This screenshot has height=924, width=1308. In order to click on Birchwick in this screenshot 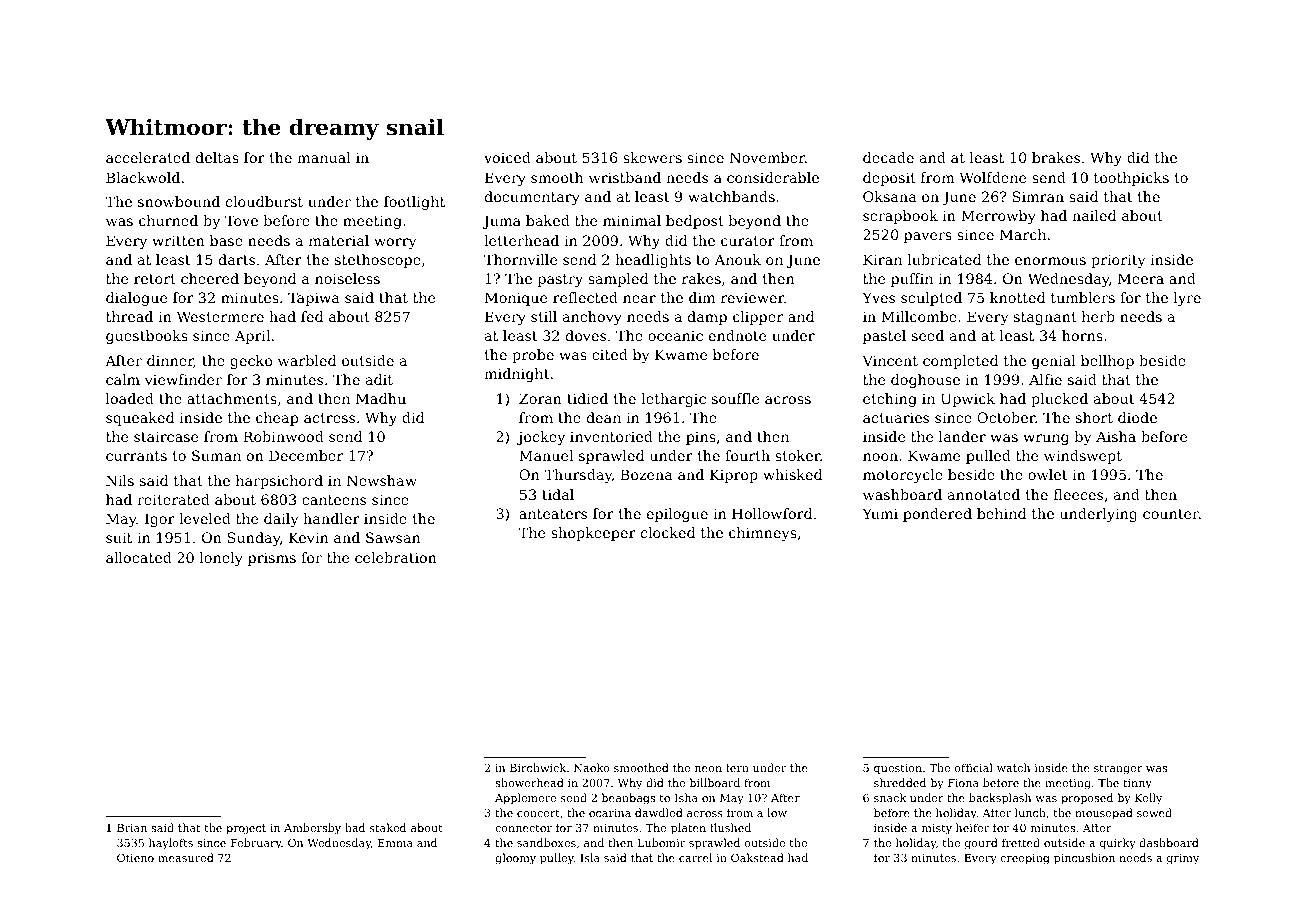, I will do `click(538, 767)`.
